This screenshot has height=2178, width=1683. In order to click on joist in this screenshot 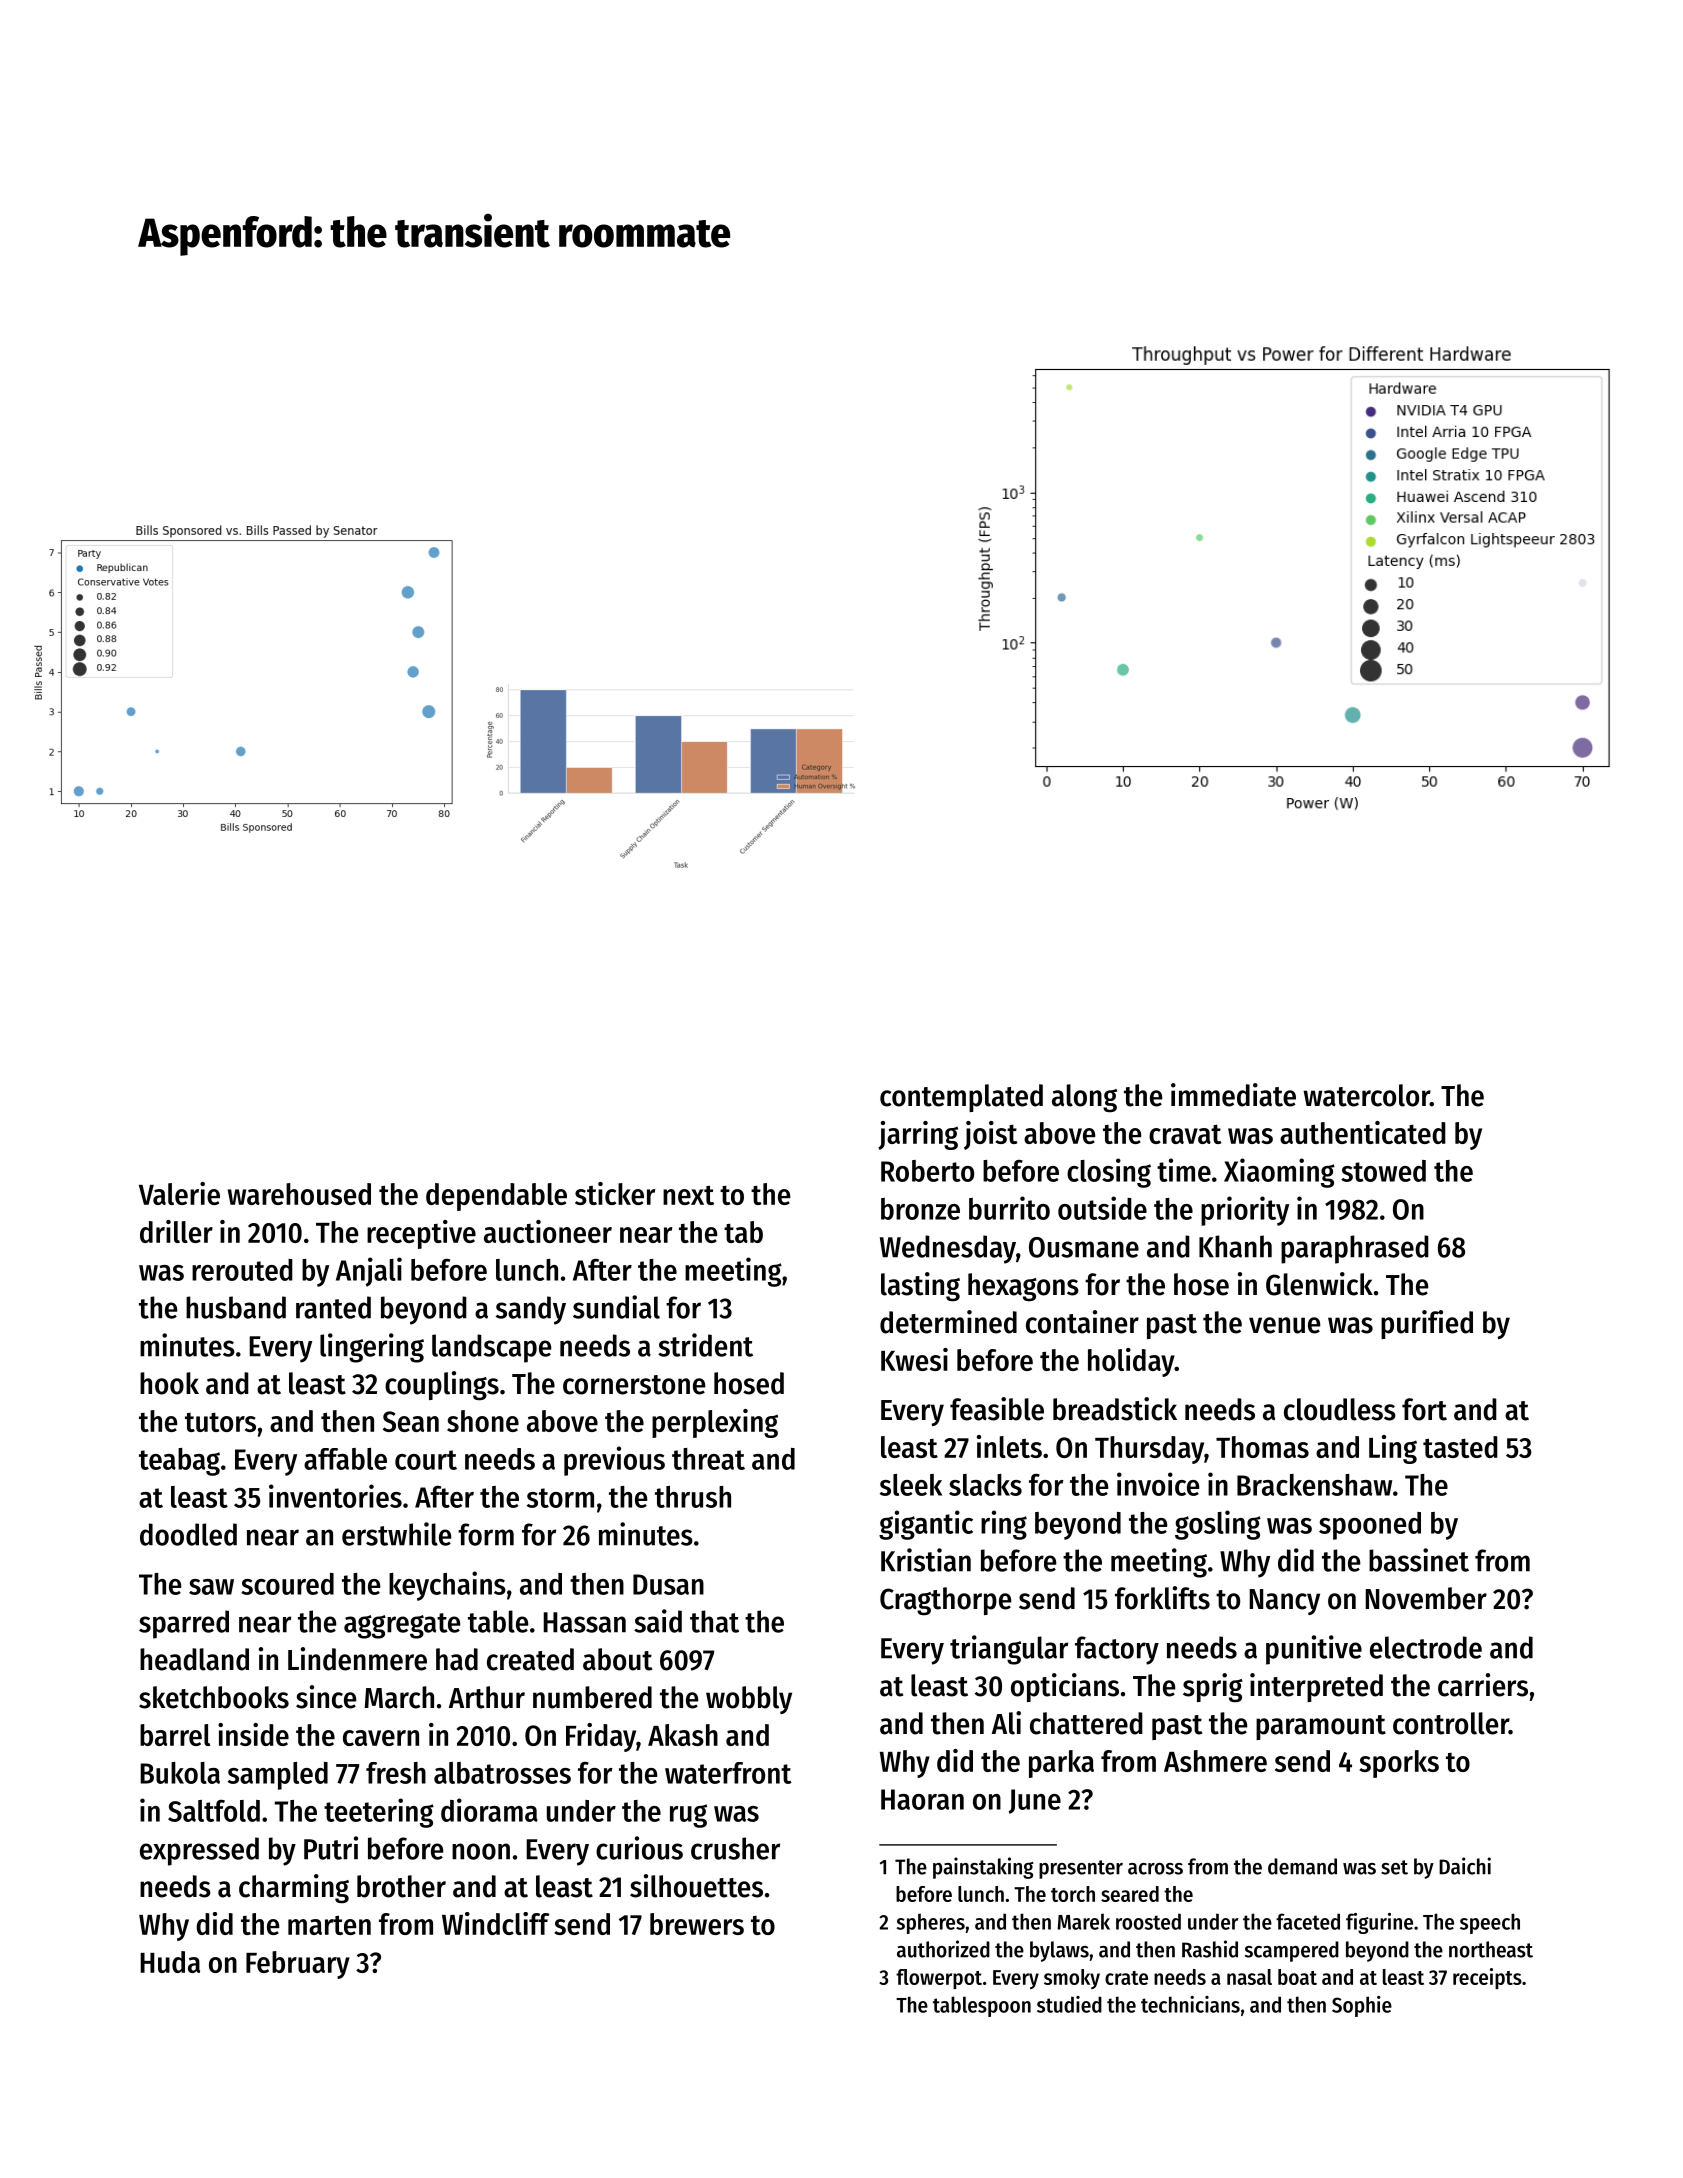, I will do `click(990, 1135)`.
